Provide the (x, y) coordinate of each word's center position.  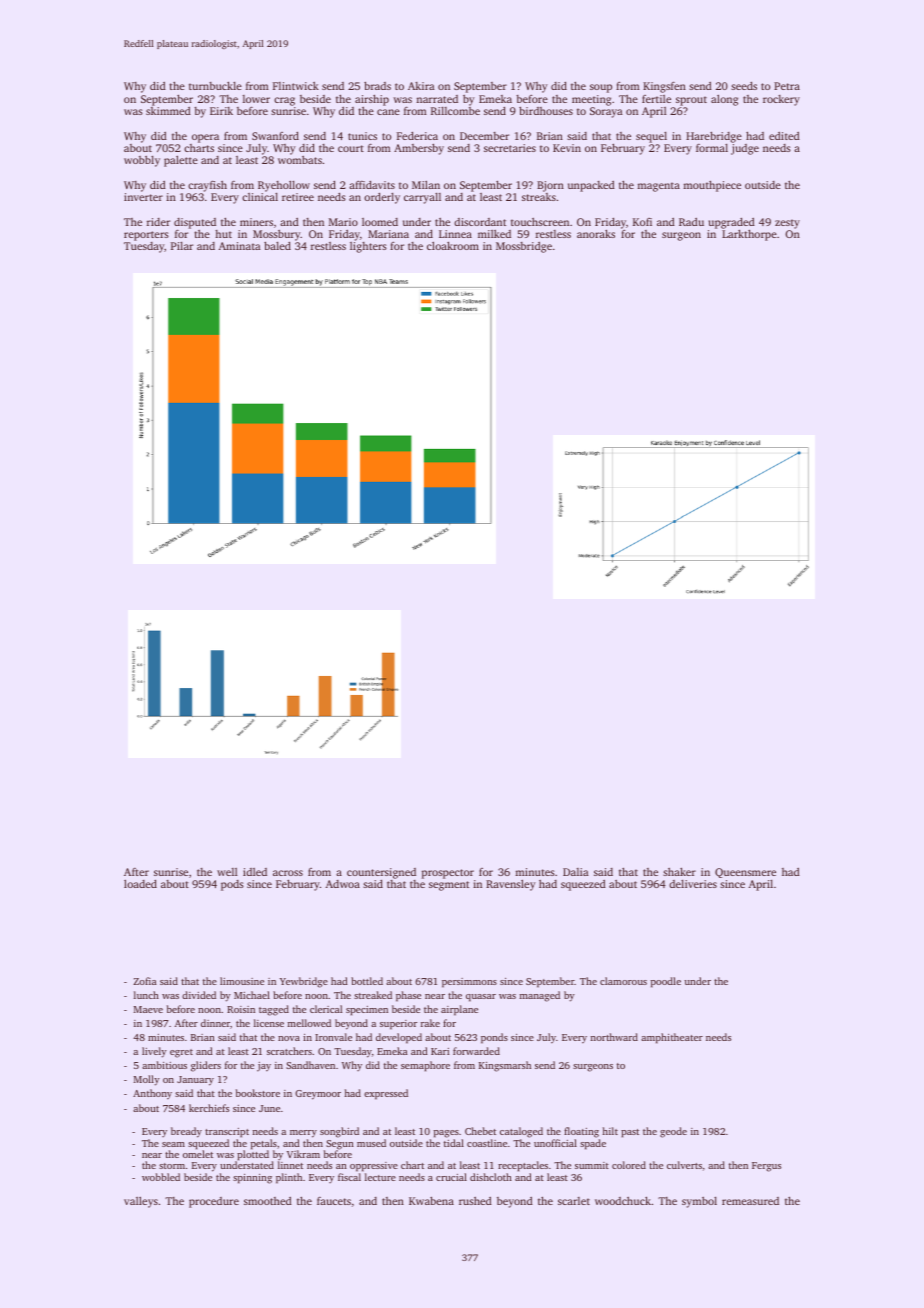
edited (784, 136)
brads (377, 86)
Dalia (576, 872)
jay (264, 1067)
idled (255, 872)
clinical (260, 197)
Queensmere (745, 873)
